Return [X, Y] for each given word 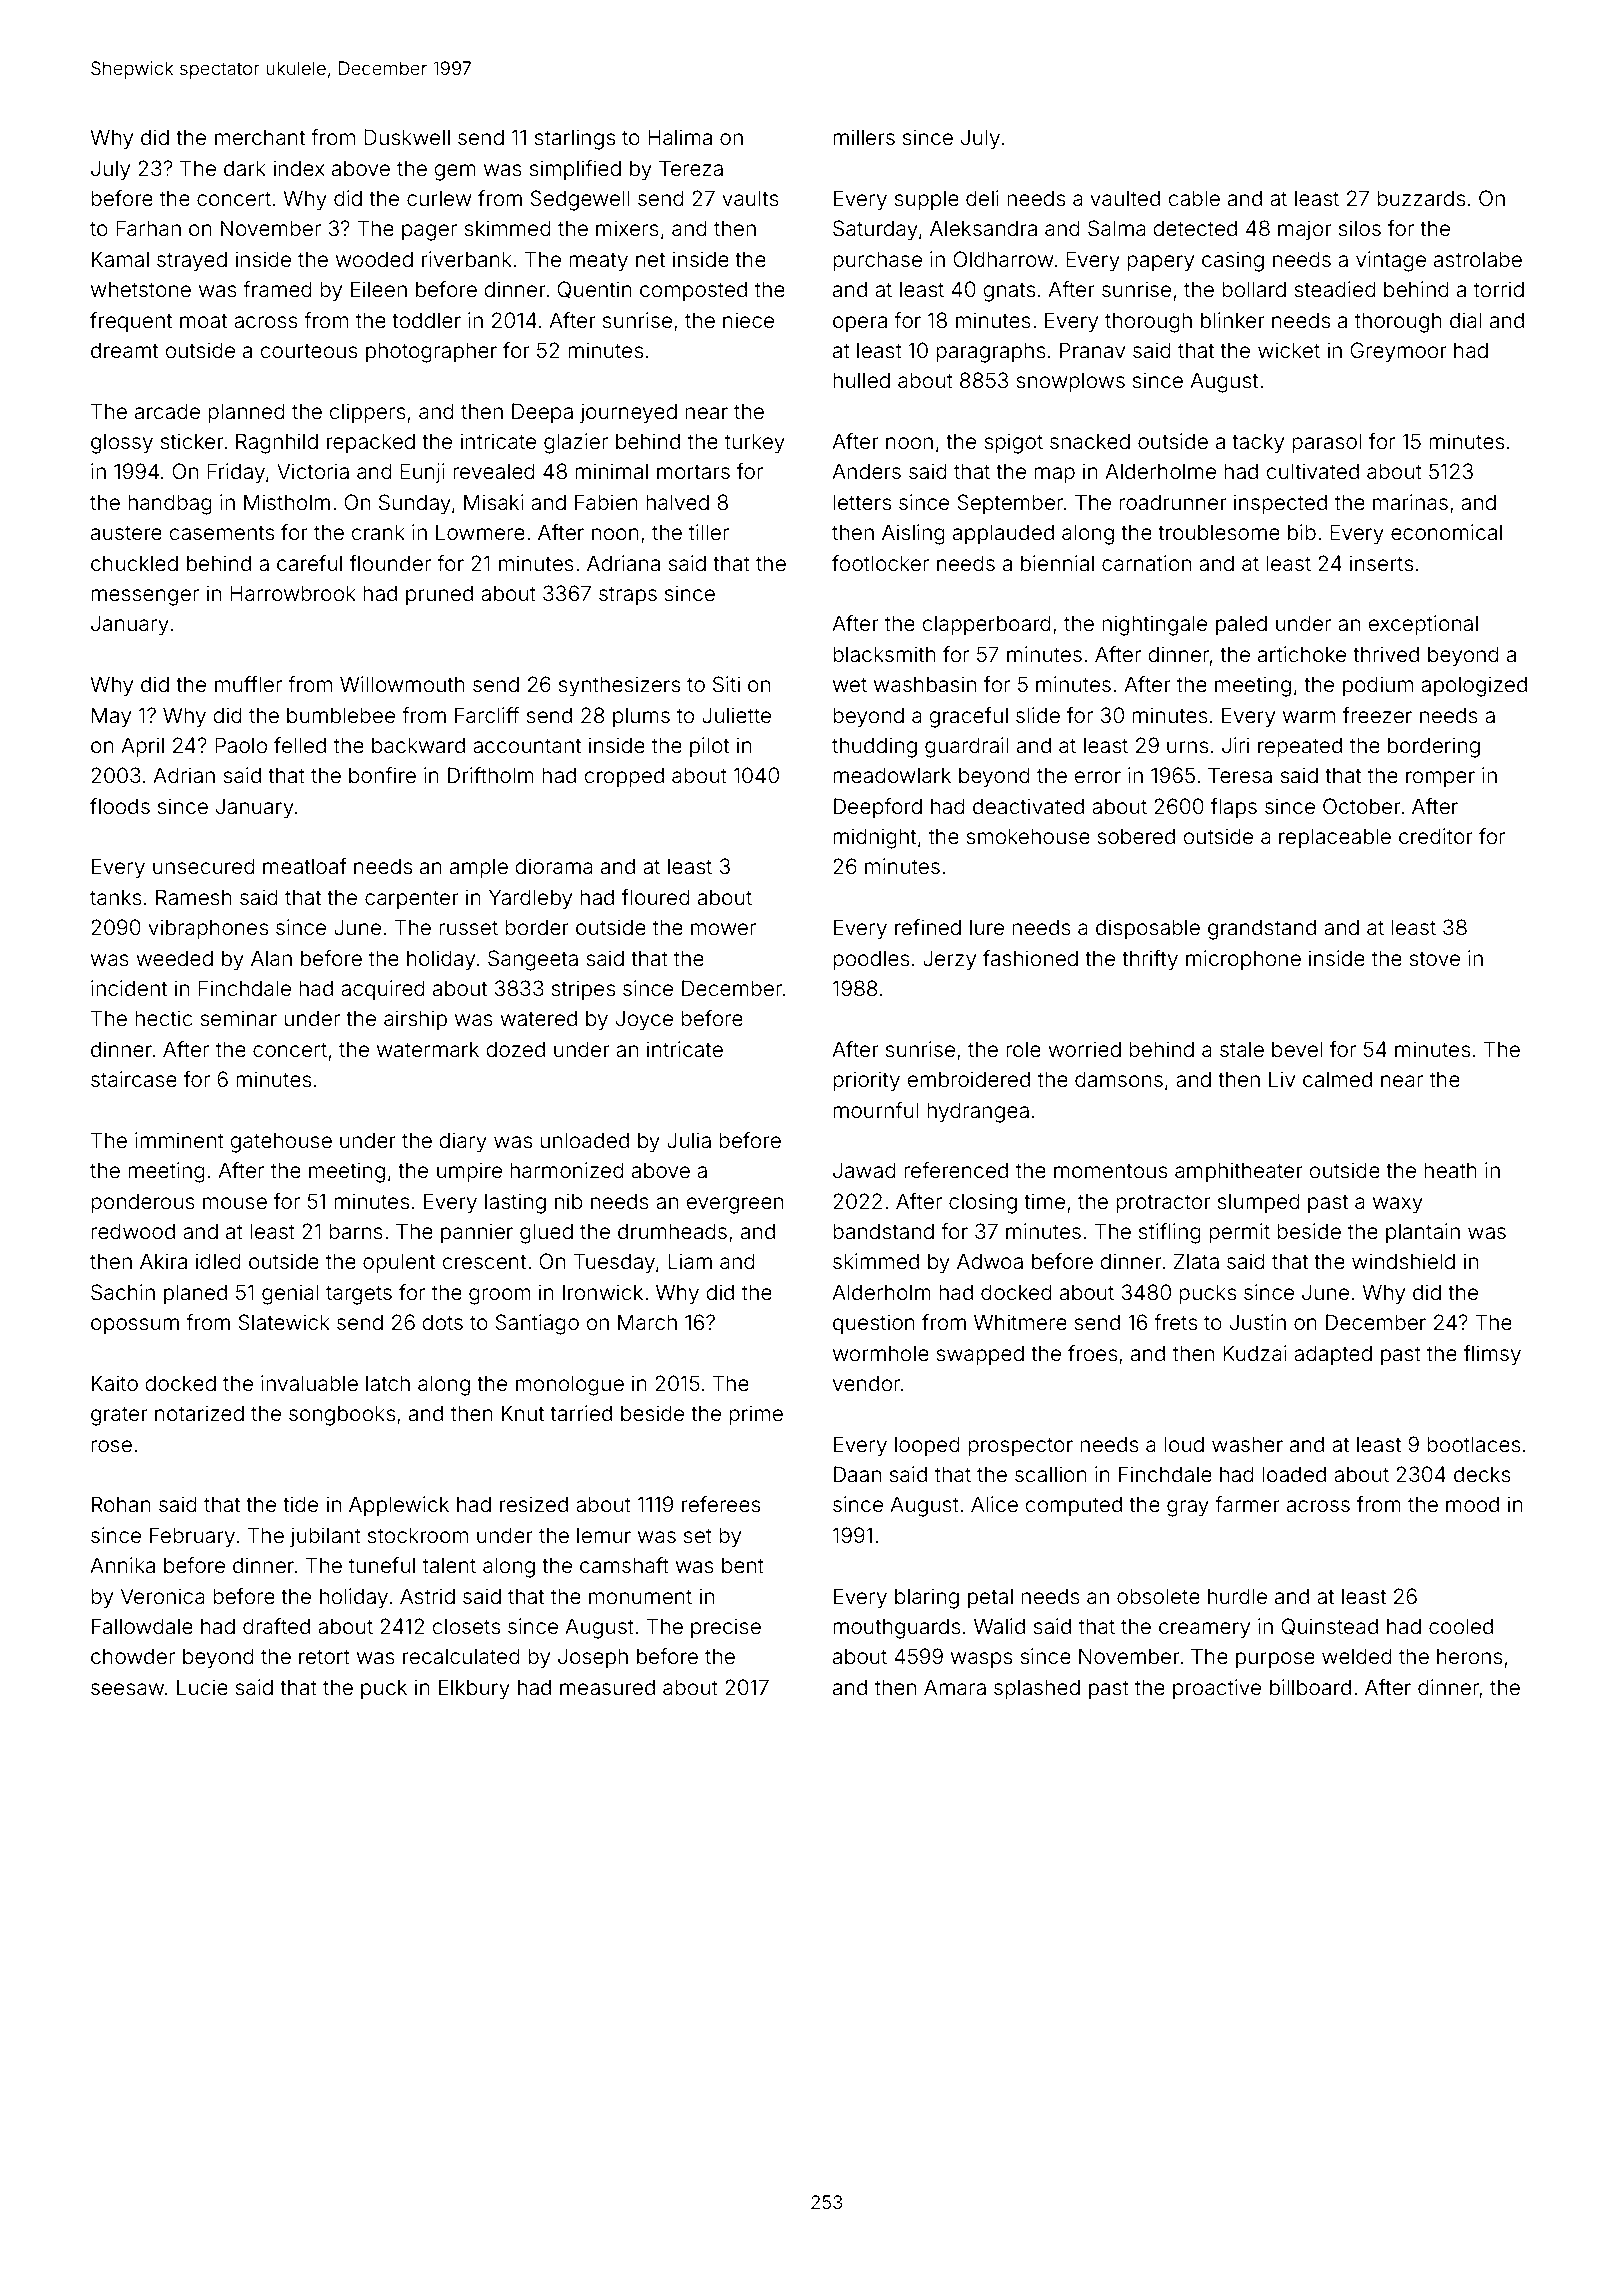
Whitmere [1020, 1322]
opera [860, 324]
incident [129, 988]
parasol [1327, 443]
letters [862, 502]
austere [126, 533]
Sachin [123, 1292]
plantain [1423, 1233]
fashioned [1030, 958]
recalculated [461, 1656]
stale [1242, 1049]
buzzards [1421, 198]
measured [607, 1687]
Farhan [148, 228]
